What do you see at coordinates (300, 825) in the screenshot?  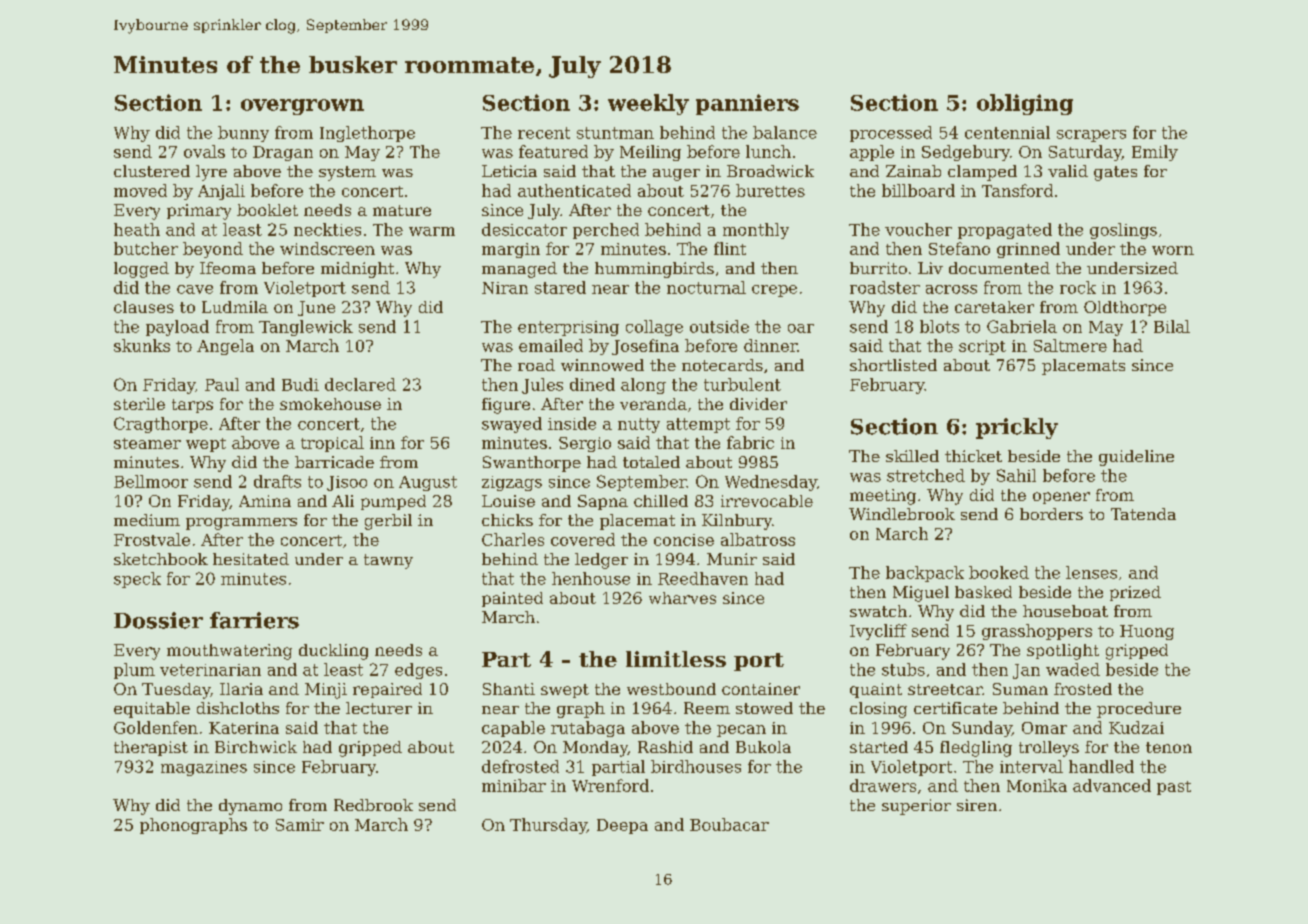 I see `Samir` at bounding box center [300, 825].
